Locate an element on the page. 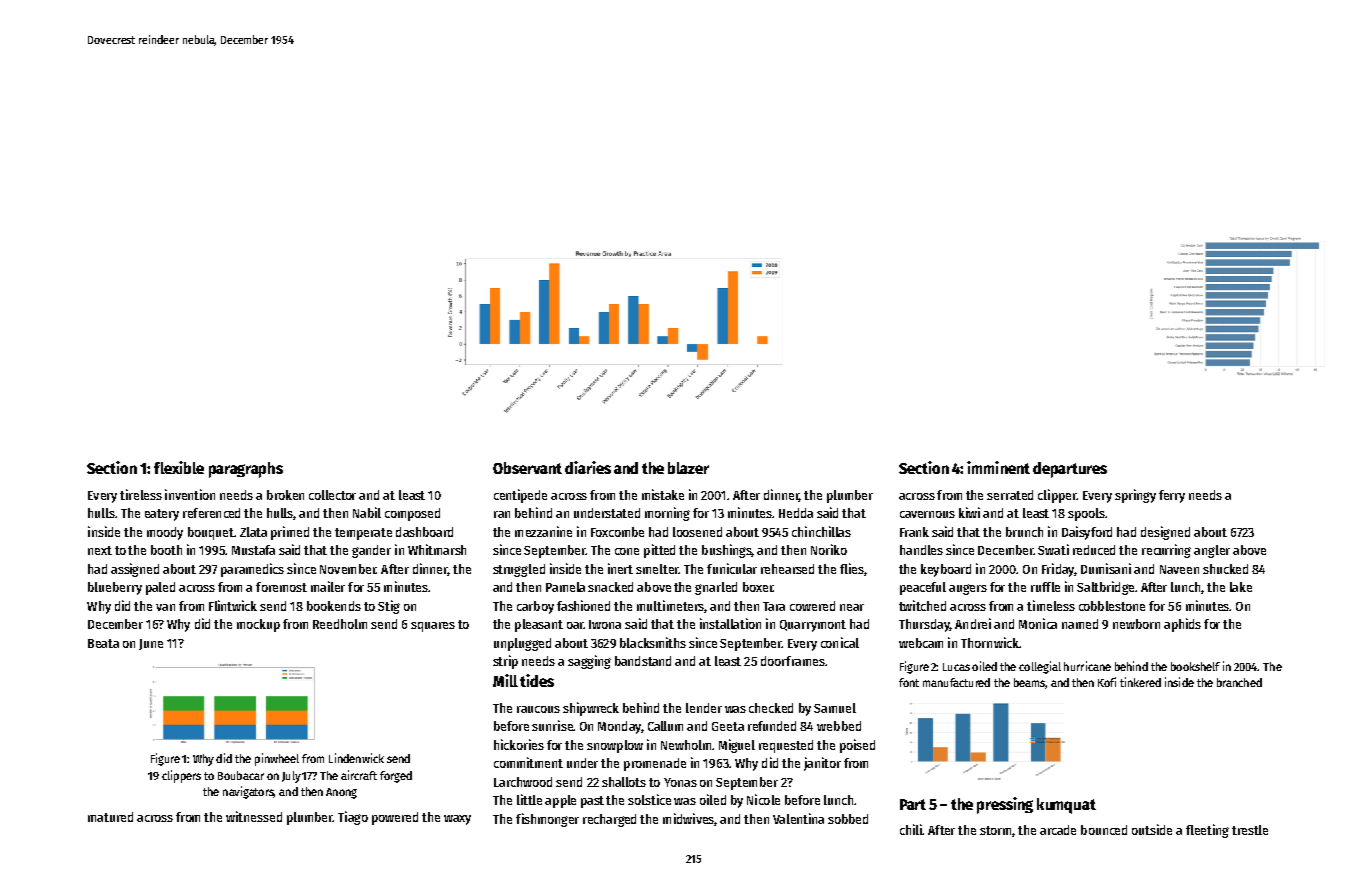 The height and width of the page is (887, 1372). imminent is located at coordinates (998, 467).
